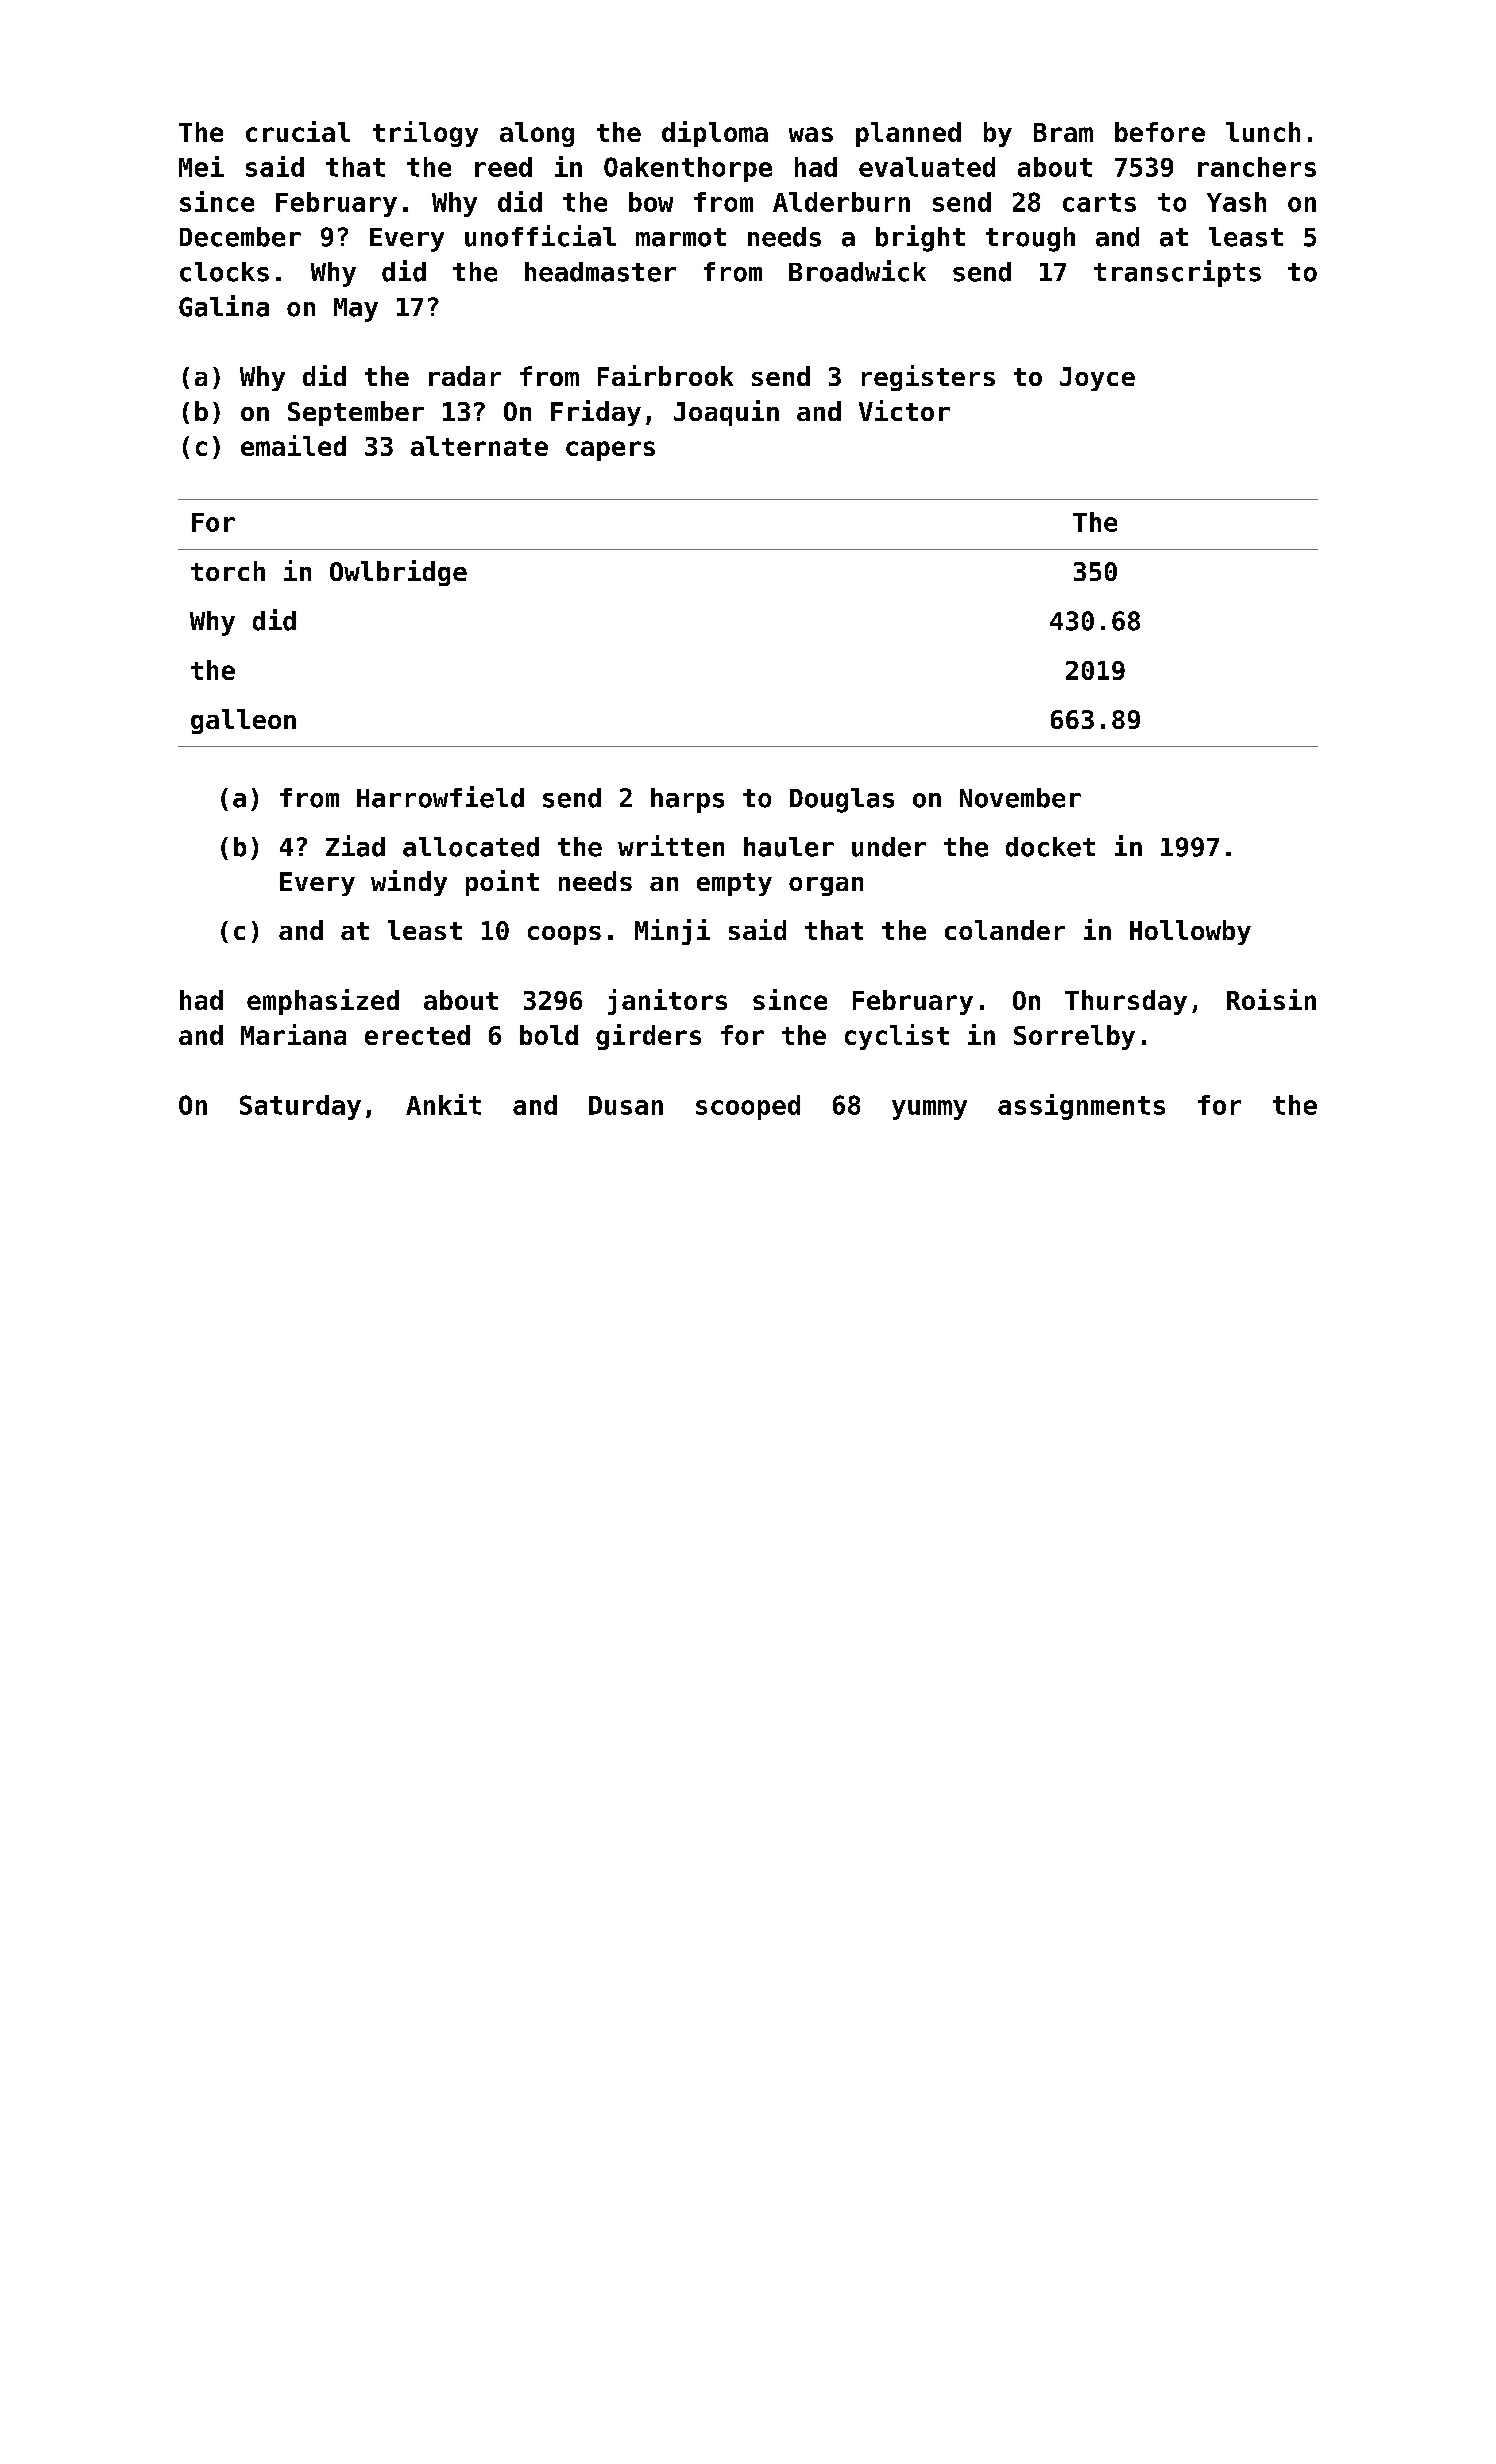 The image size is (1496, 2464). Describe the element at coordinates (398, 573) in the page. I see `Owlbridge` at that location.
